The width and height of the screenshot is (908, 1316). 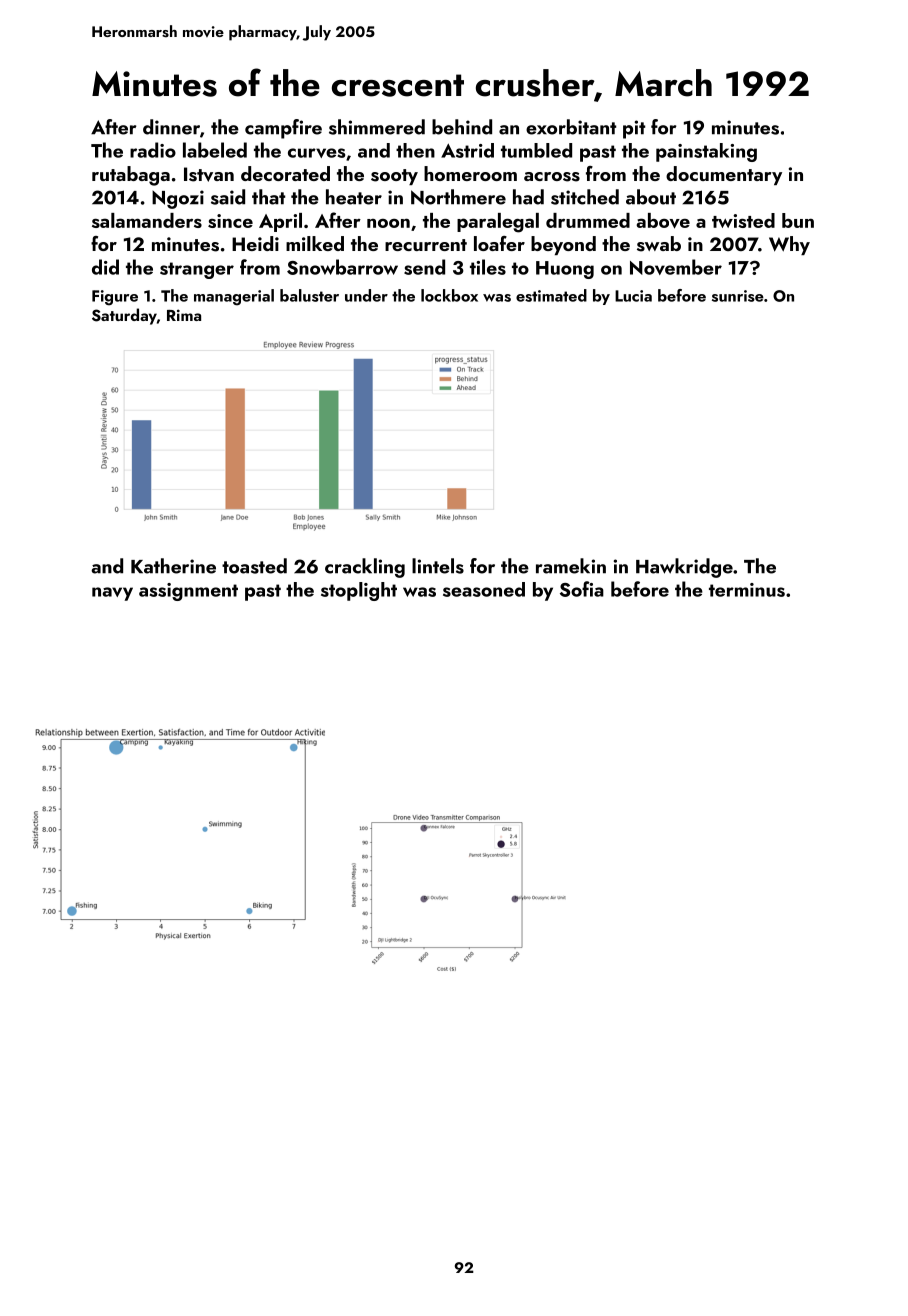 What do you see at coordinates (747, 590) in the screenshot?
I see `terminus` at bounding box center [747, 590].
